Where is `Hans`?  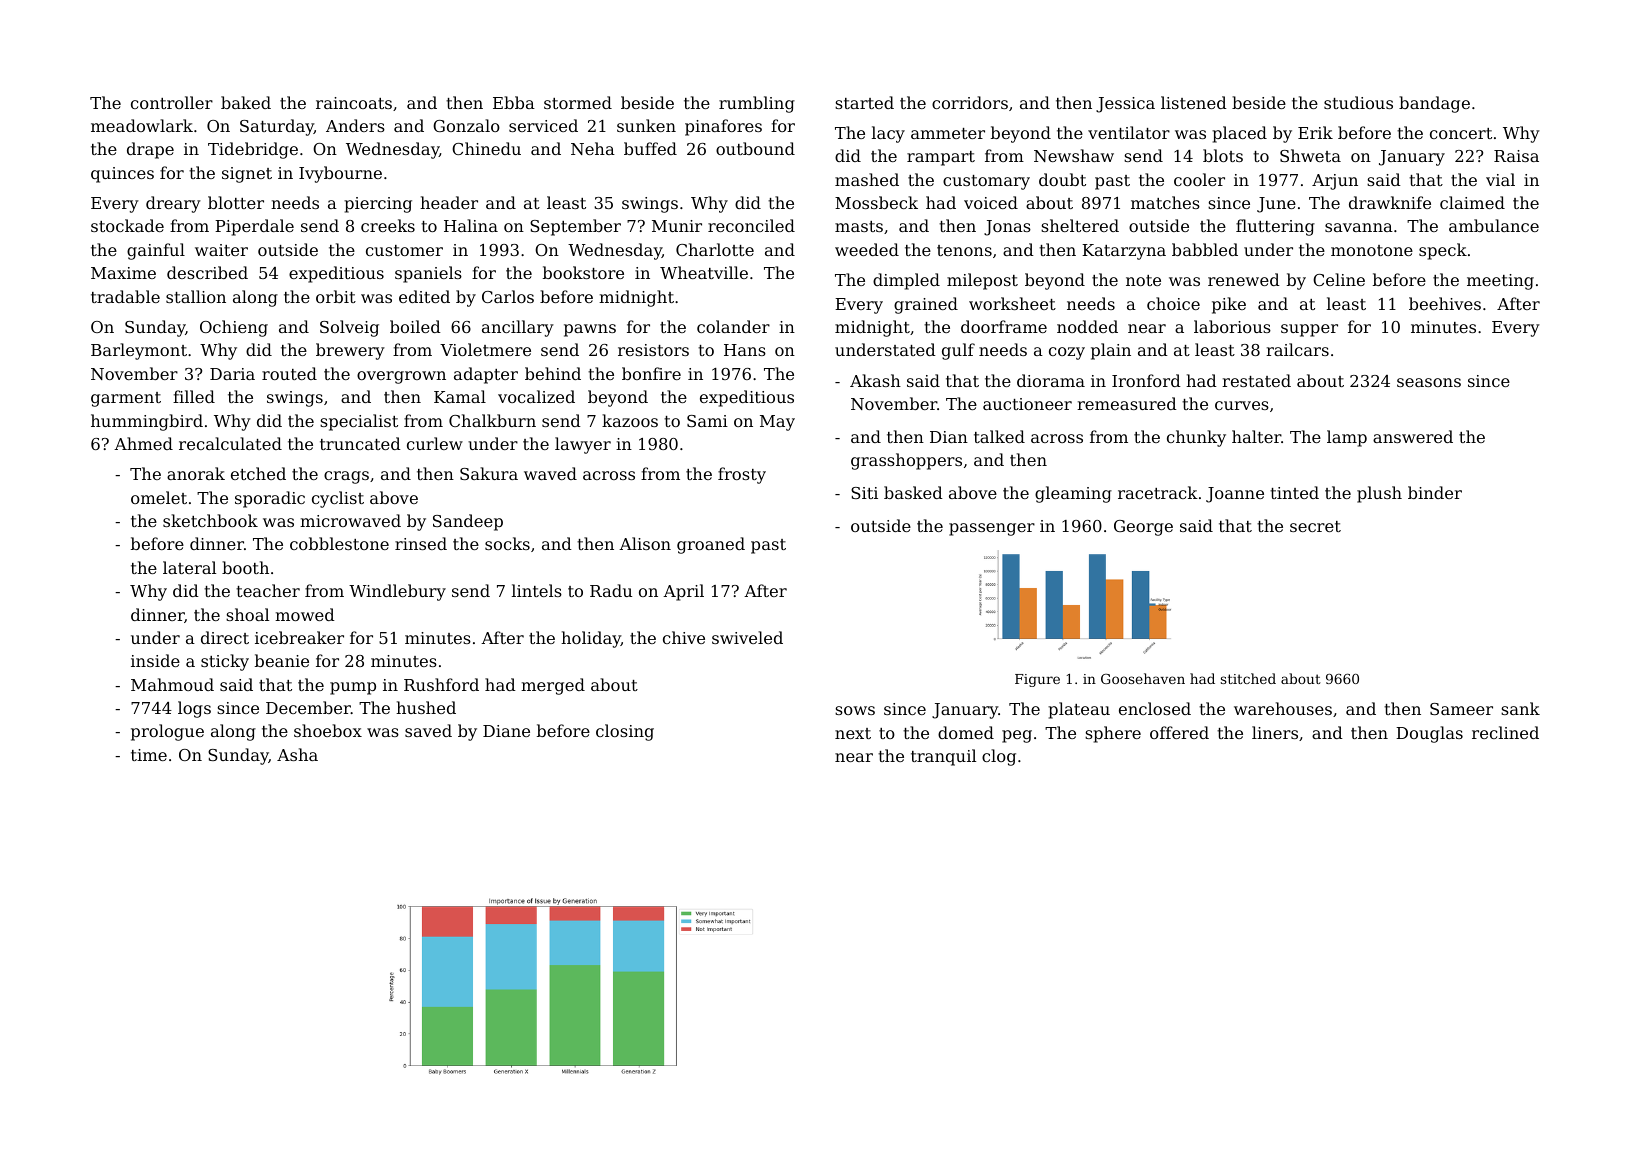 Hans is located at coordinates (745, 350).
